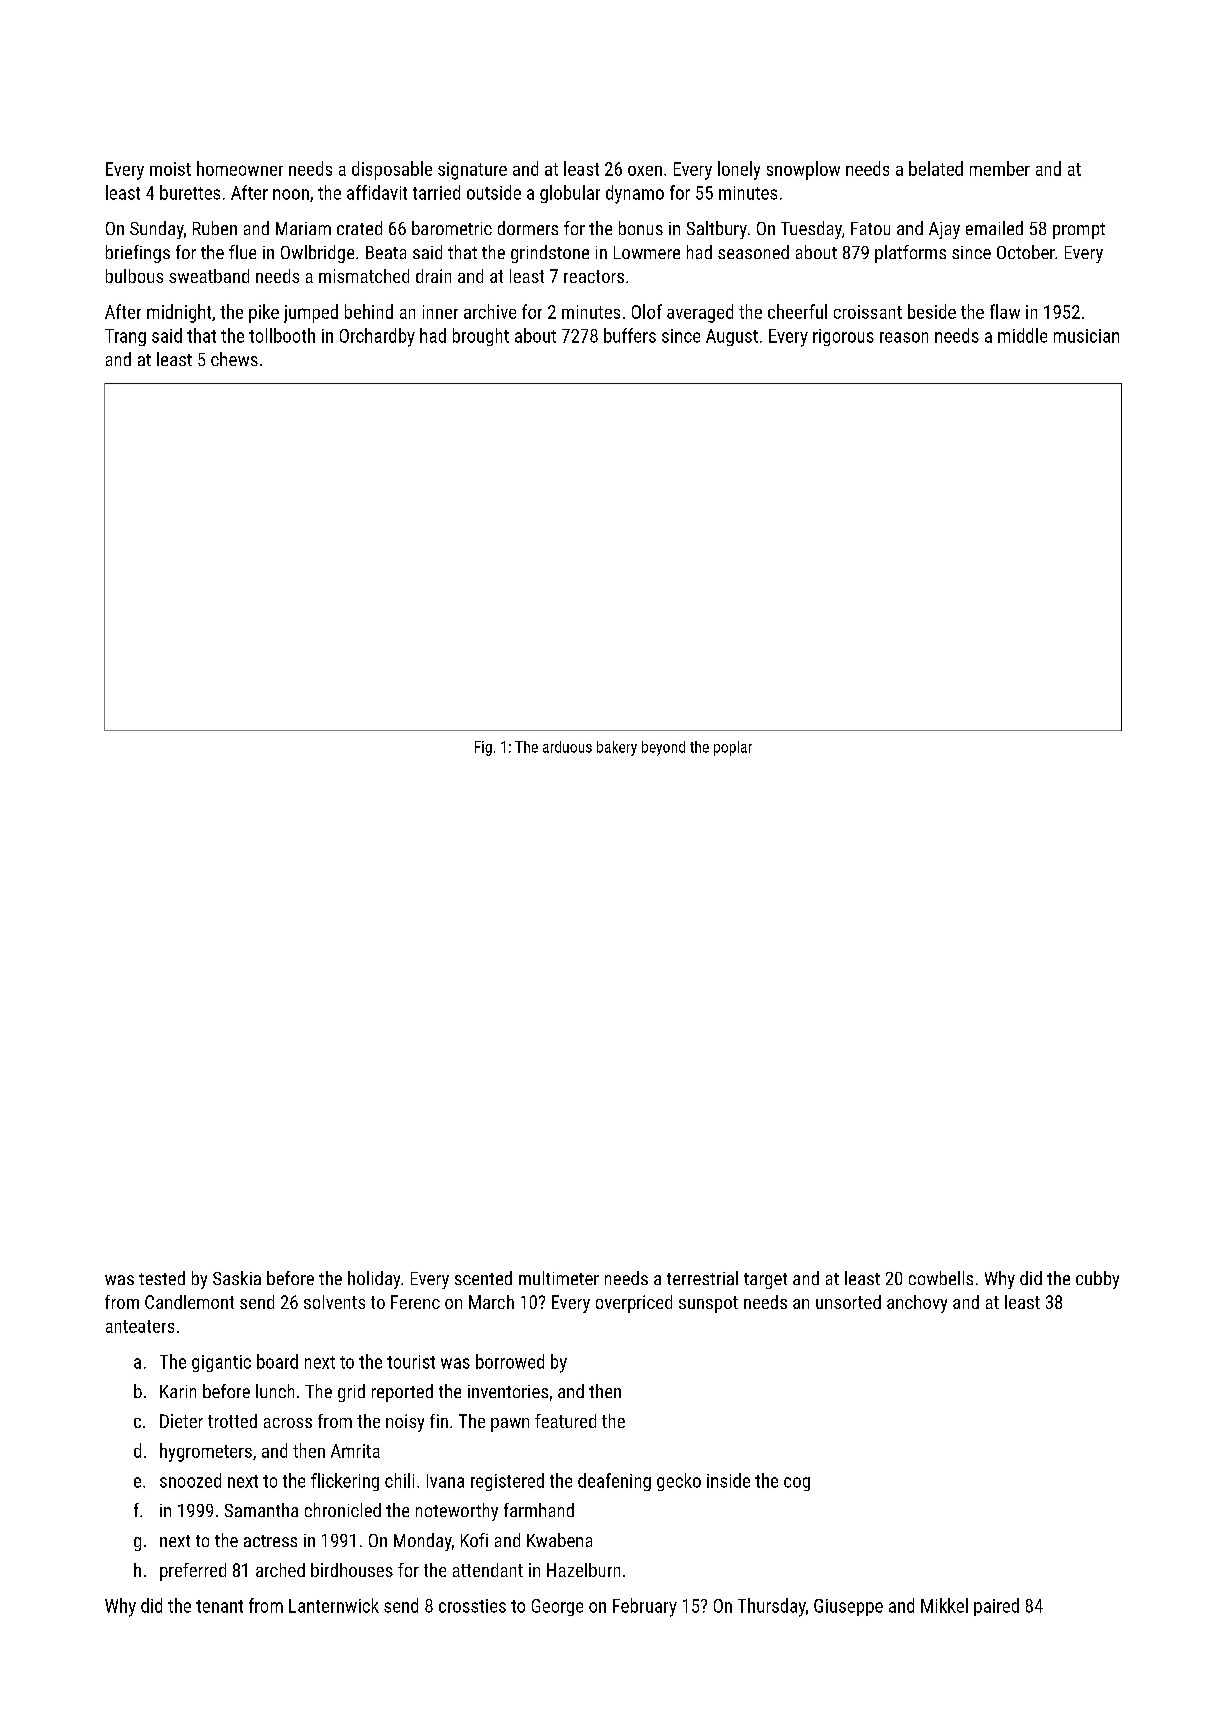 This document has width=1226, height=1734. I want to click on Saskia, so click(237, 1278).
